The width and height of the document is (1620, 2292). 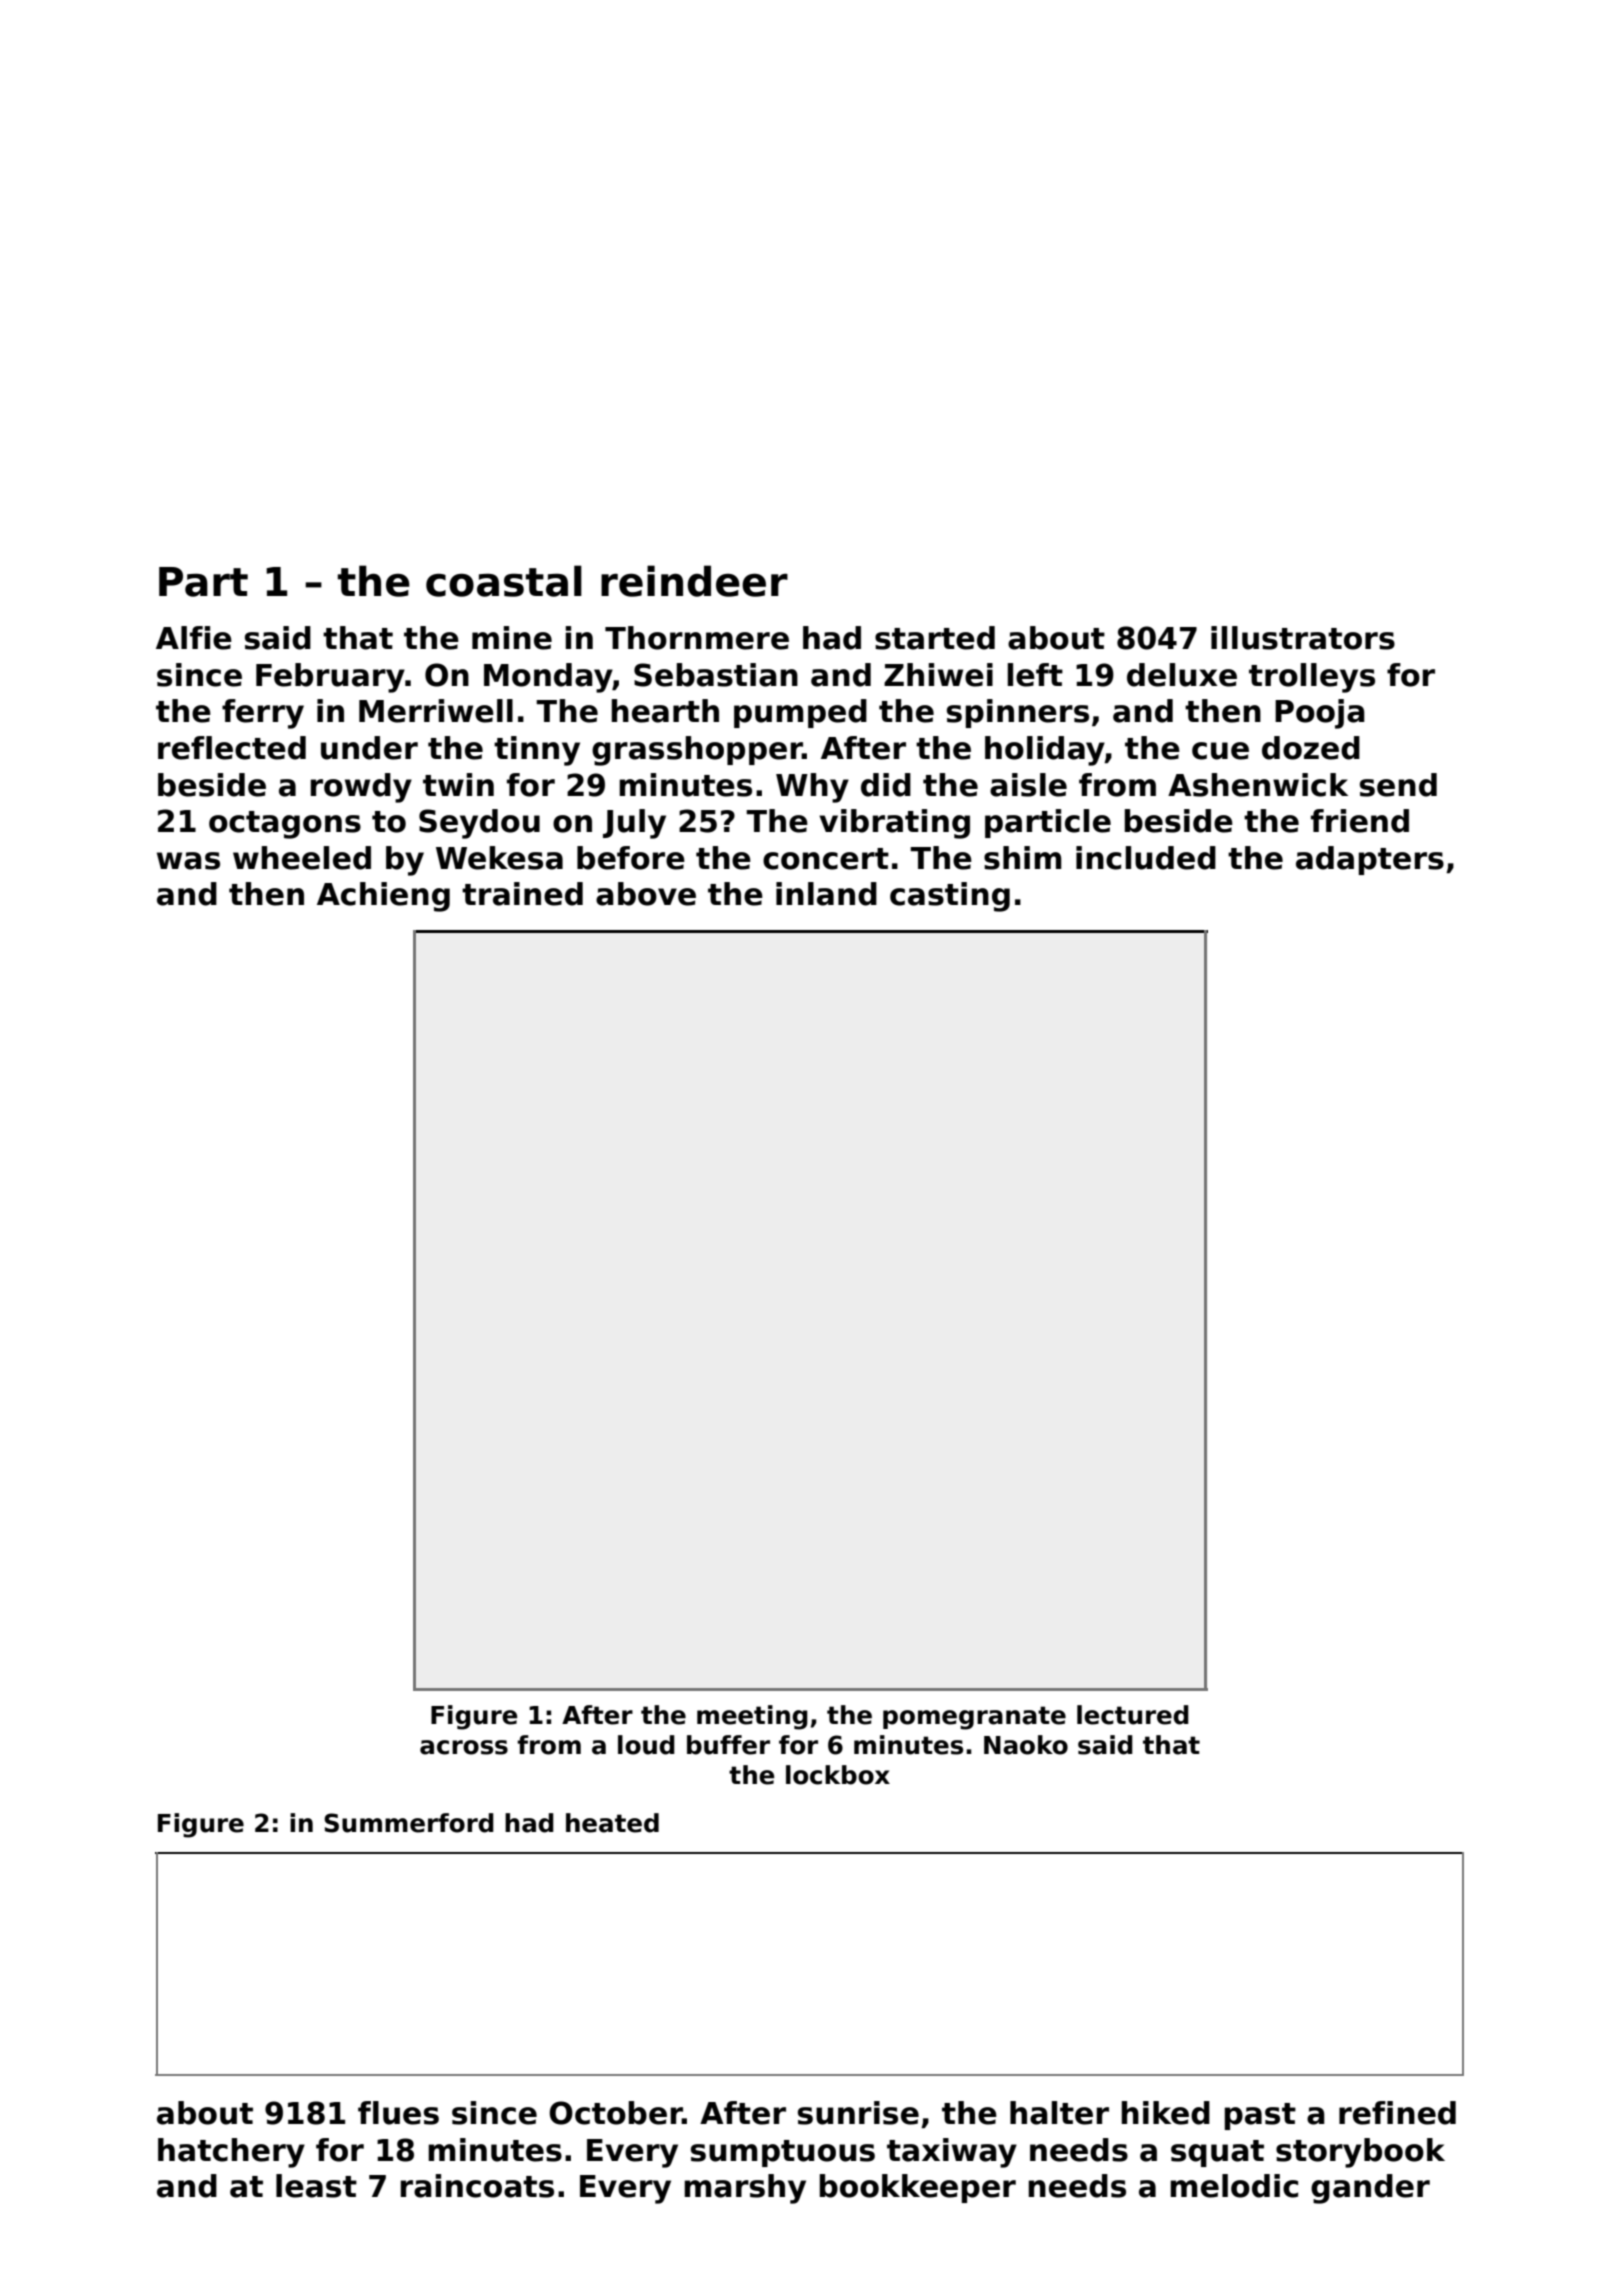 I want to click on pomegranate, so click(x=974, y=1718).
